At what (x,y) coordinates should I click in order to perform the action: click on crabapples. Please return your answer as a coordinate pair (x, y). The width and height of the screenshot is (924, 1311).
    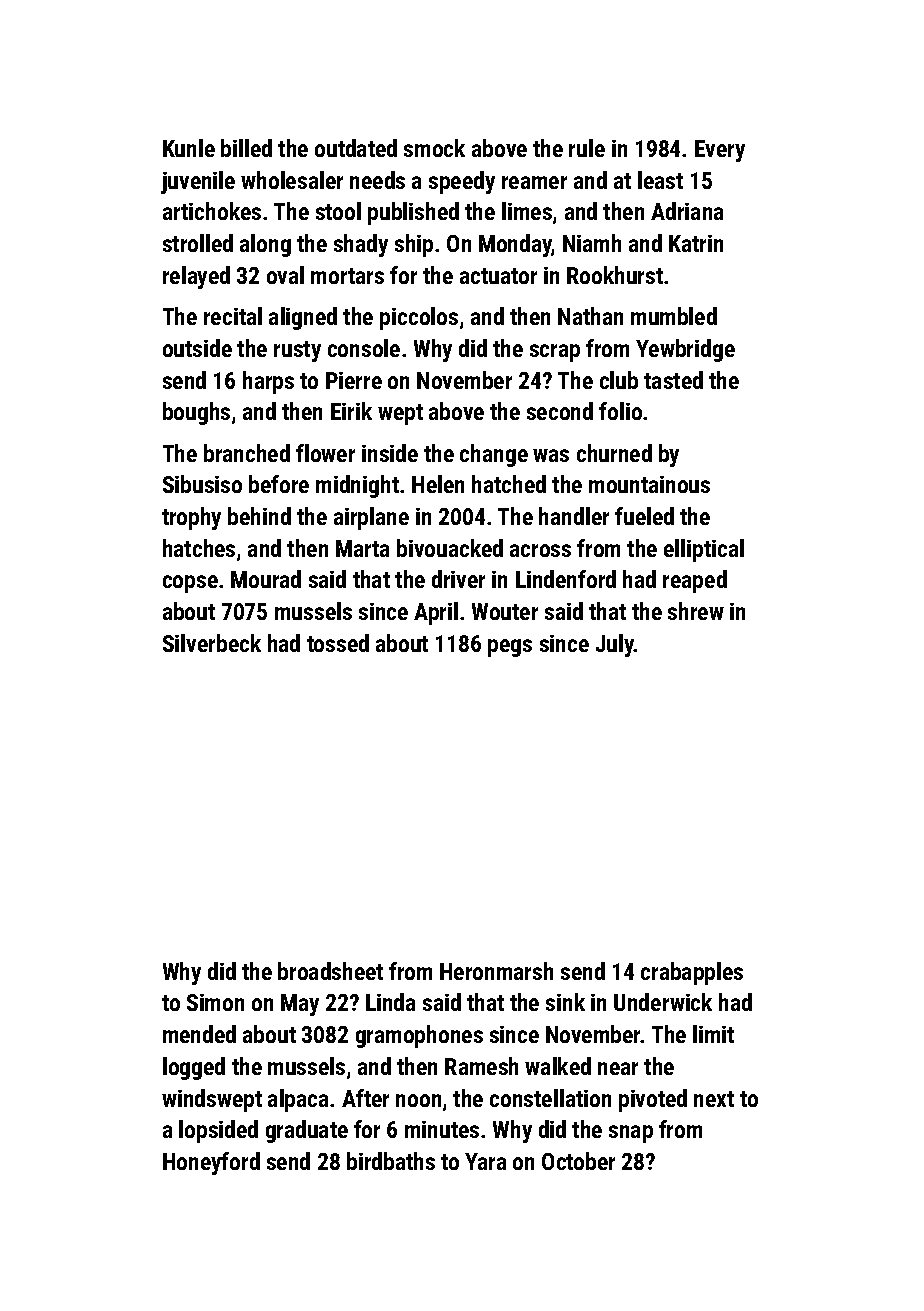
    Looking at the image, I should click on (692, 973).
